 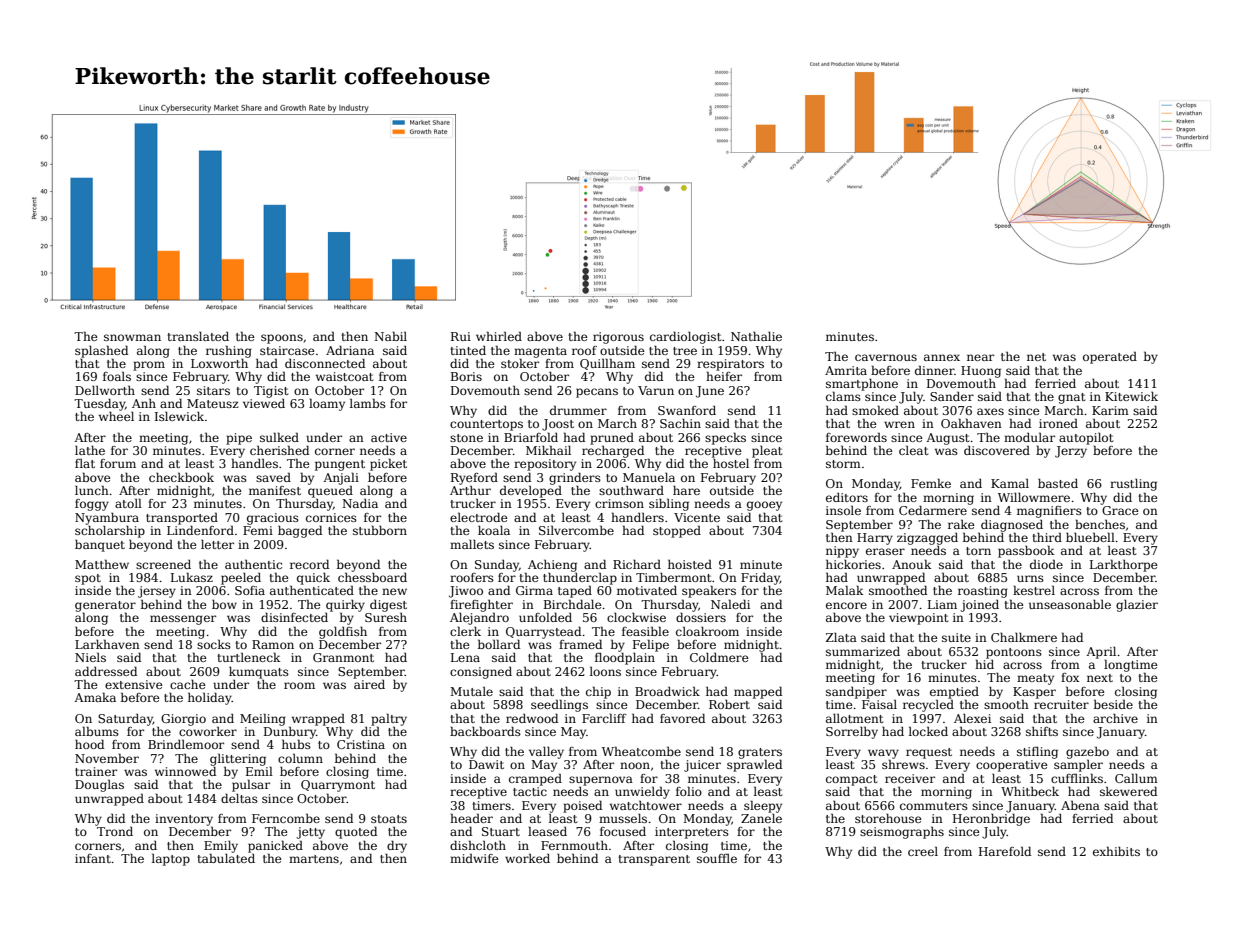 What do you see at coordinates (314, 859) in the image?
I see `martens` at bounding box center [314, 859].
